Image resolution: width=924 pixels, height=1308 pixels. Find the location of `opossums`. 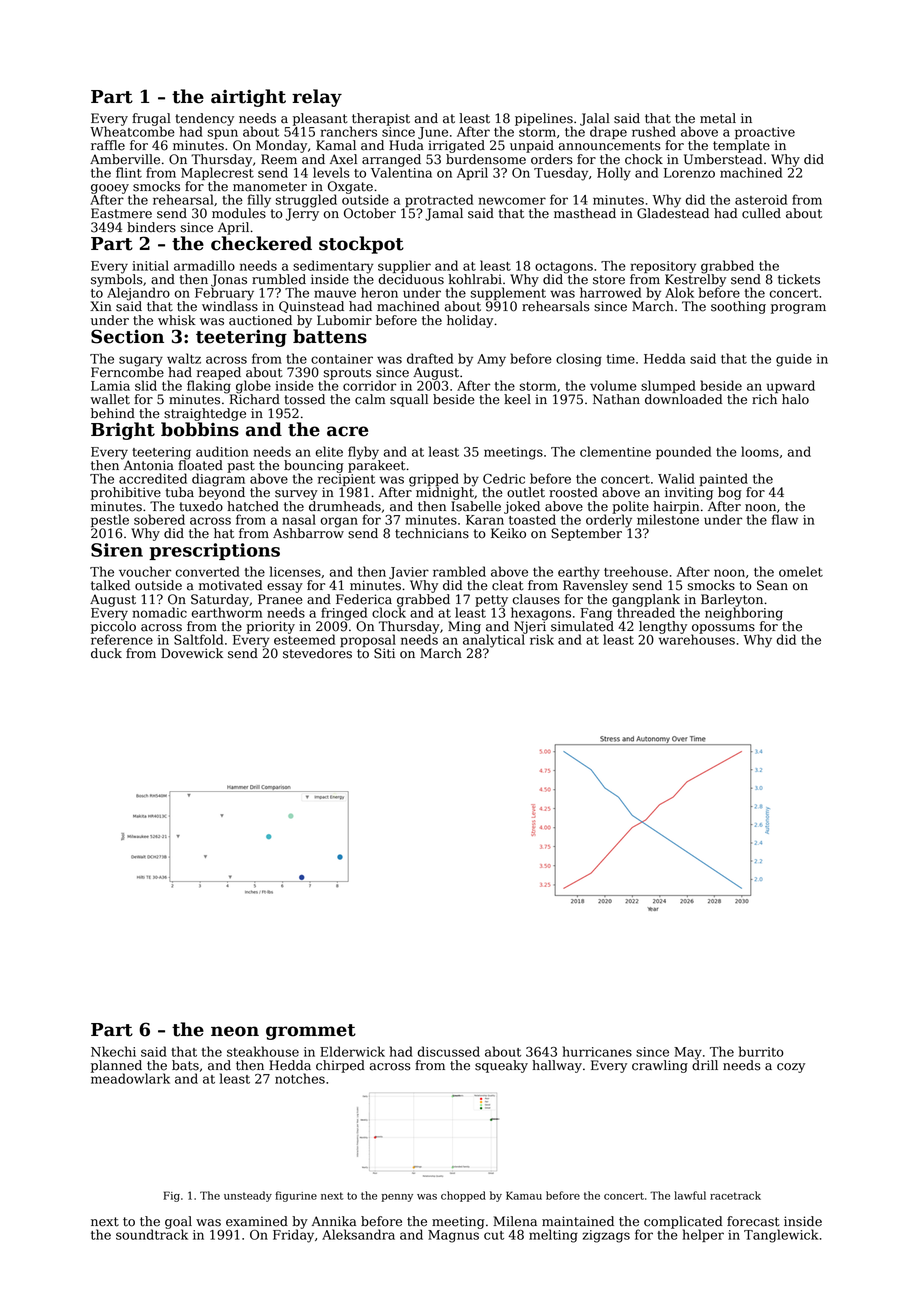

opossums is located at coordinates (723, 629).
